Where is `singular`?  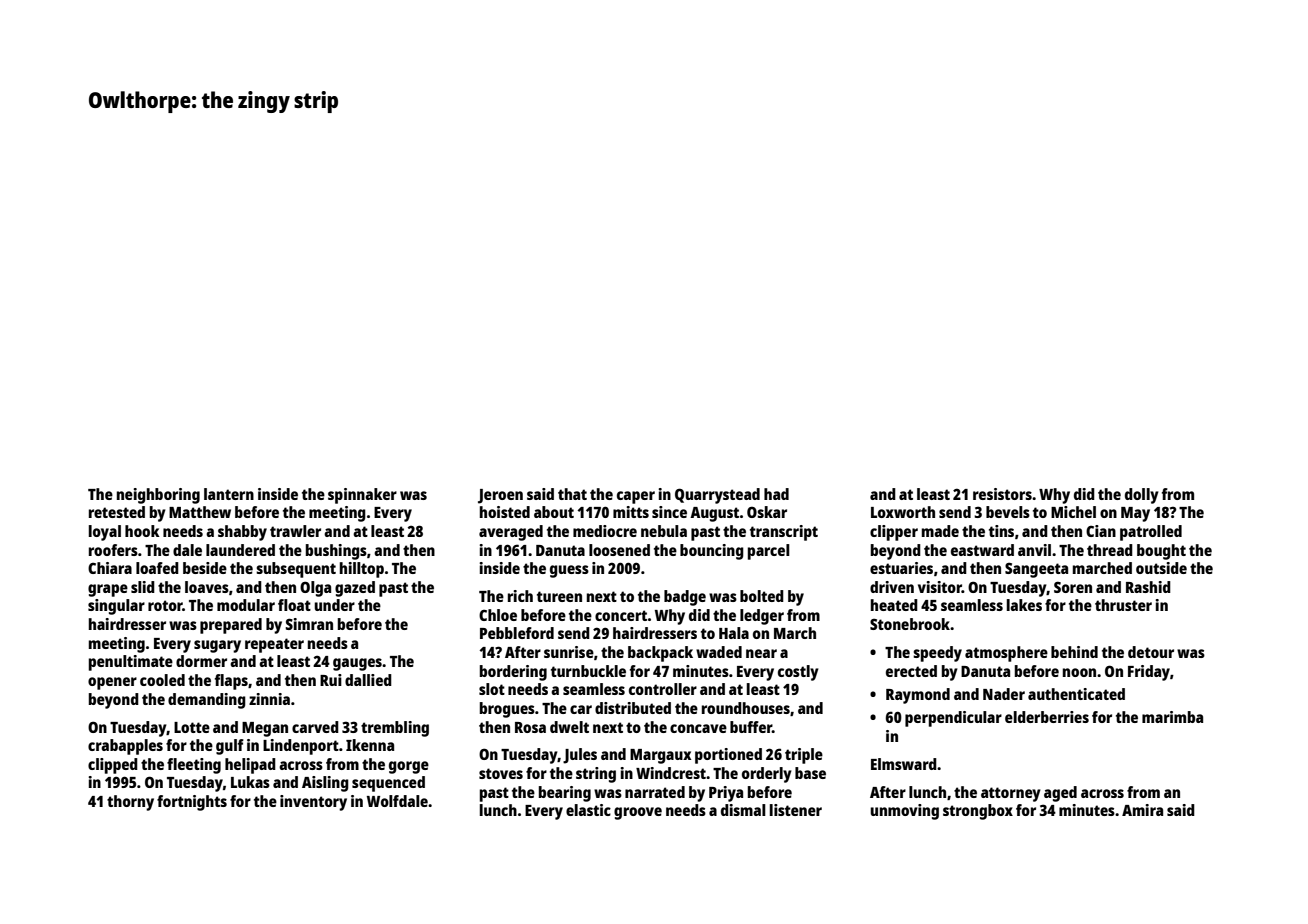 singular is located at coordinates (116, 607).
